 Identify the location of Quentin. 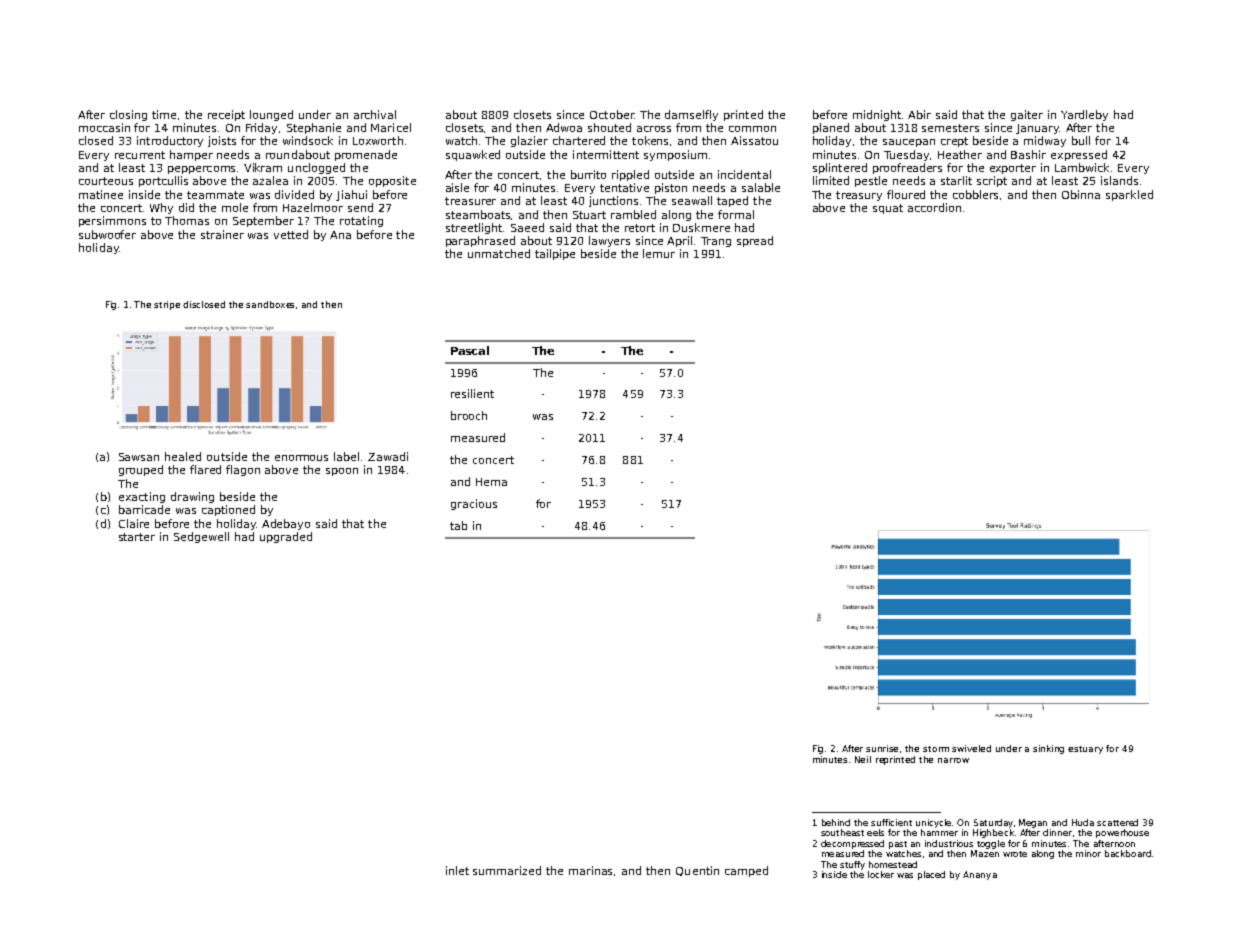
(697, 871).
